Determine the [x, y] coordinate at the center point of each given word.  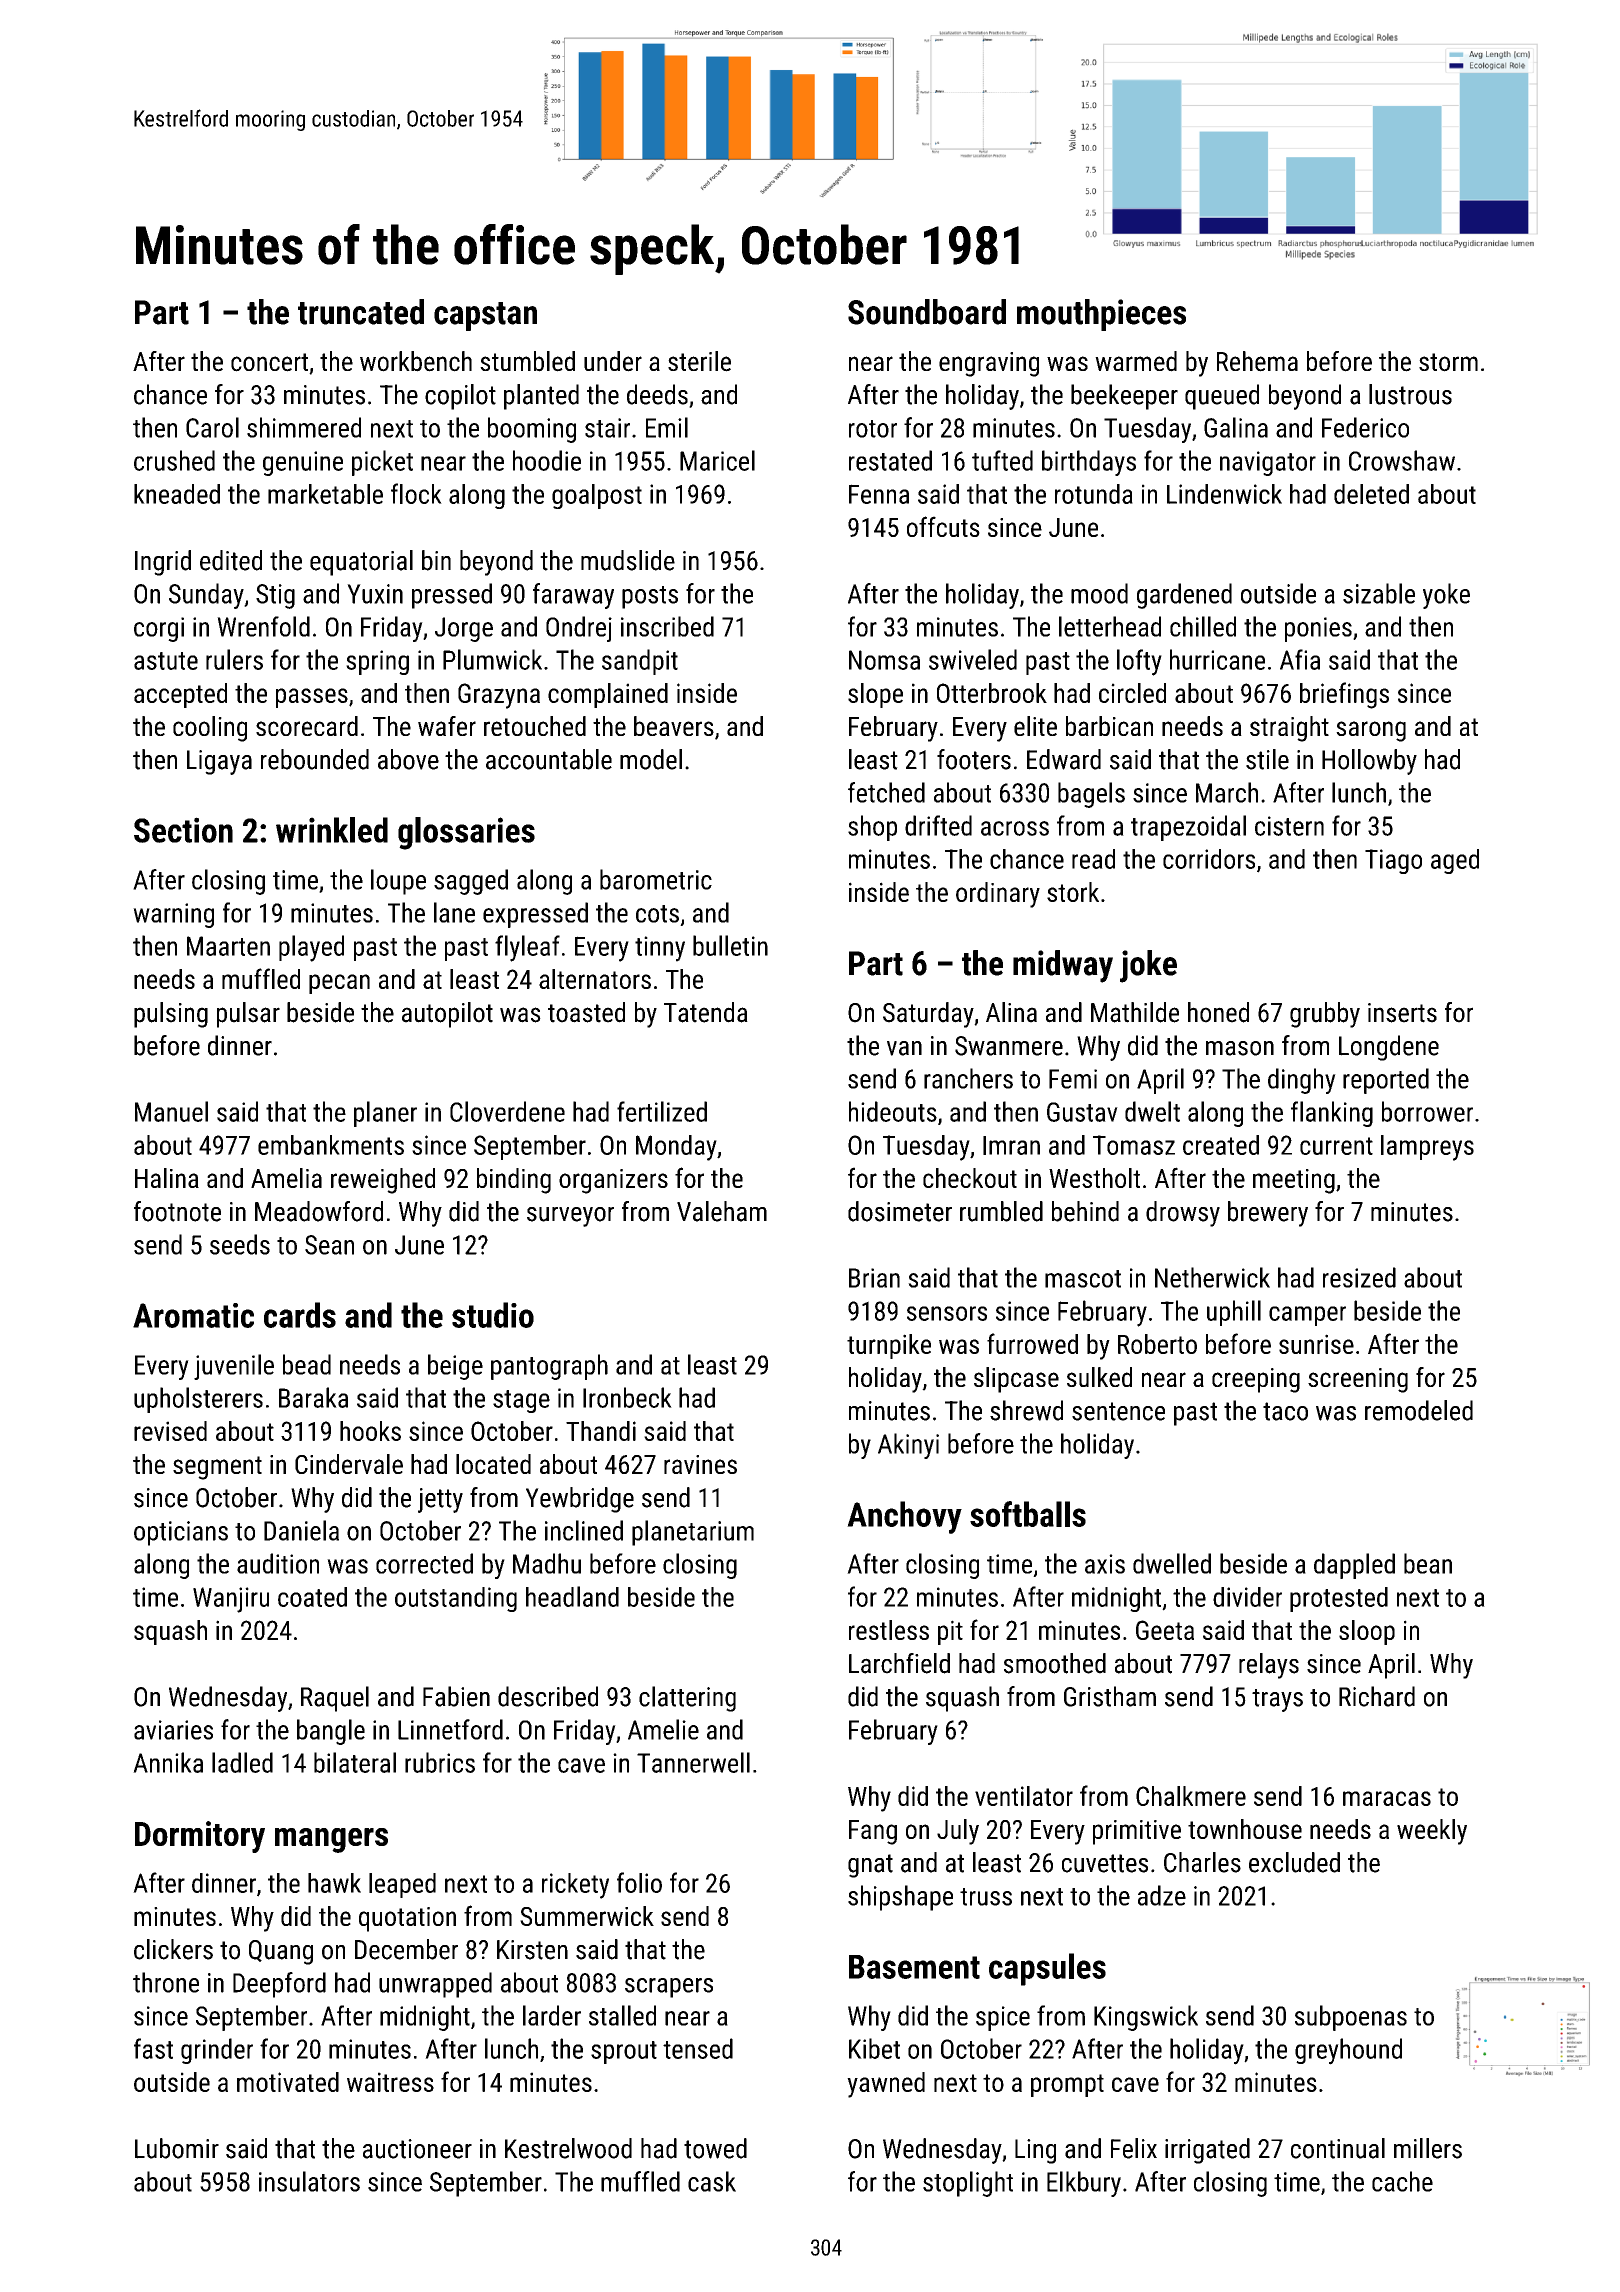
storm [1448, 362]
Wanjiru [231, 1600]
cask [712, 2181]
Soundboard [927, 312]
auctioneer [417, 2149]
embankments [331, 1145]
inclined [584, 1530]
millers [1428, 2148]
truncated [361, 312]
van [904, 1048]
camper [1307, 1316]
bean [1428, 1563]
